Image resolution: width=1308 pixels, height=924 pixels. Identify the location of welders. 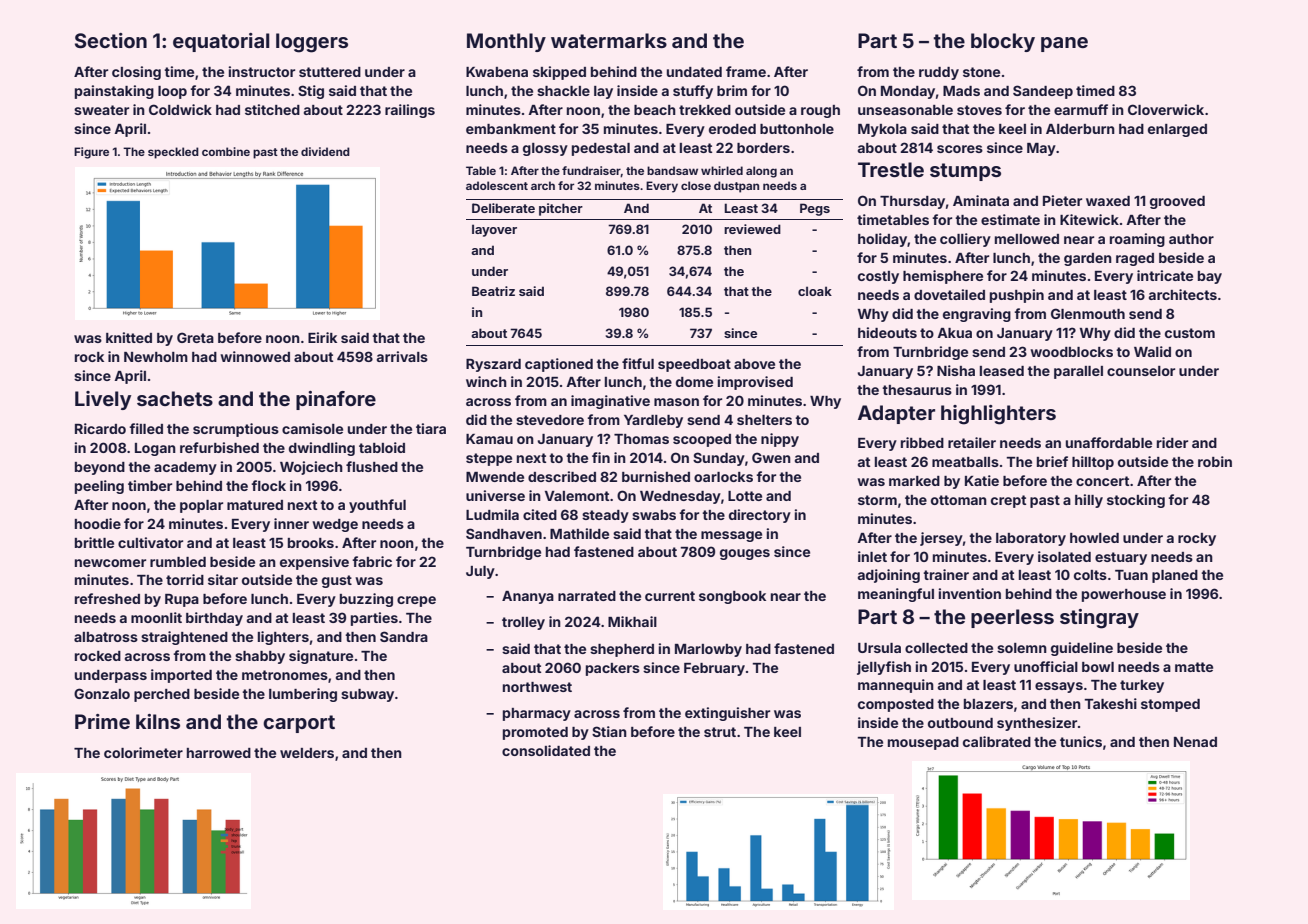
(307, 753).
